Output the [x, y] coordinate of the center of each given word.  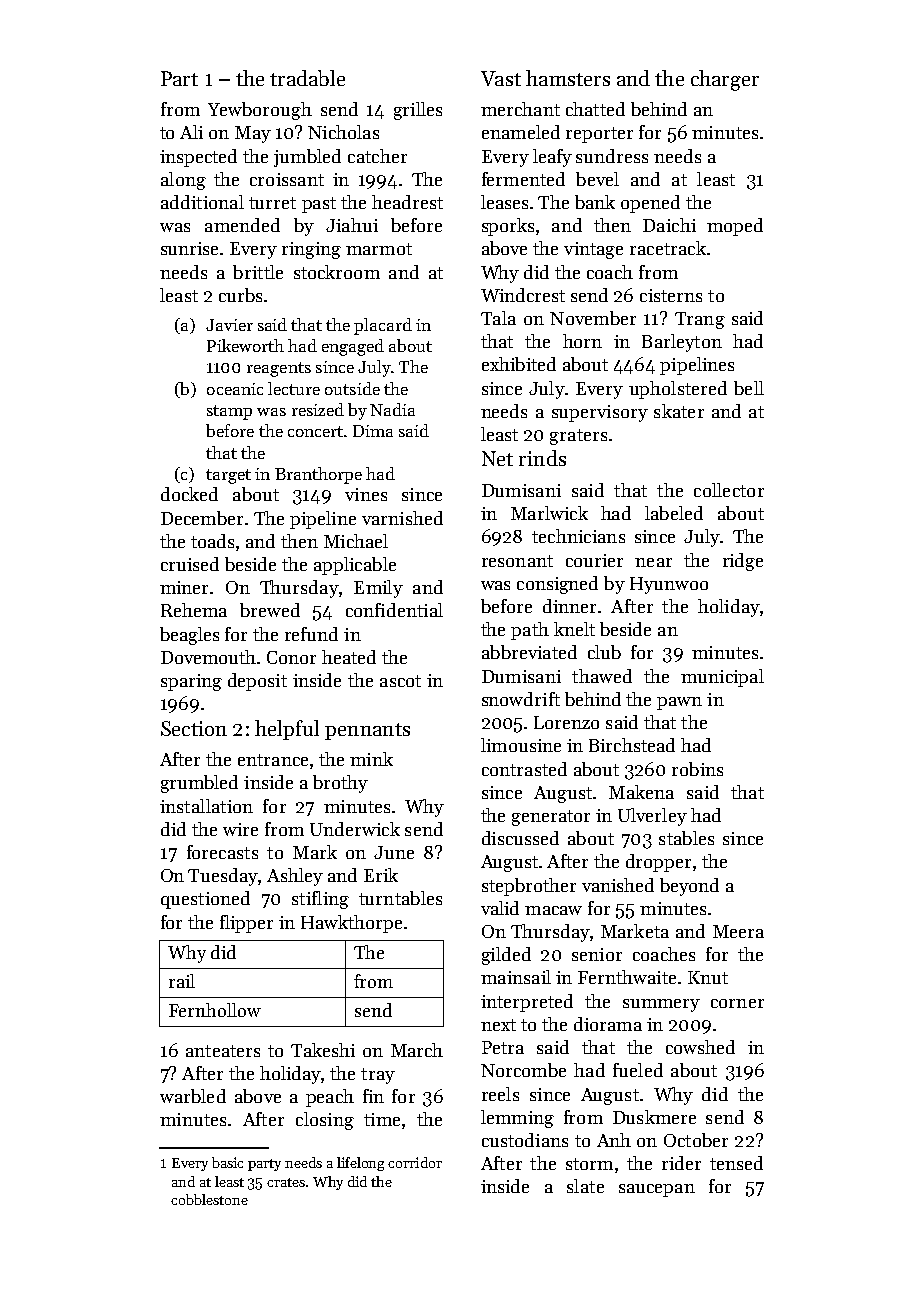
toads [212, 541]
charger [725, 80]
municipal [722, 678]
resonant [517, 561]
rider [681, 1163]
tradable [307, 78]
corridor [415, 1162]
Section [194, 728]
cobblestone [209, 1199]
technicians [578, 536]
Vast [501, 78]
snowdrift [521, 699]
